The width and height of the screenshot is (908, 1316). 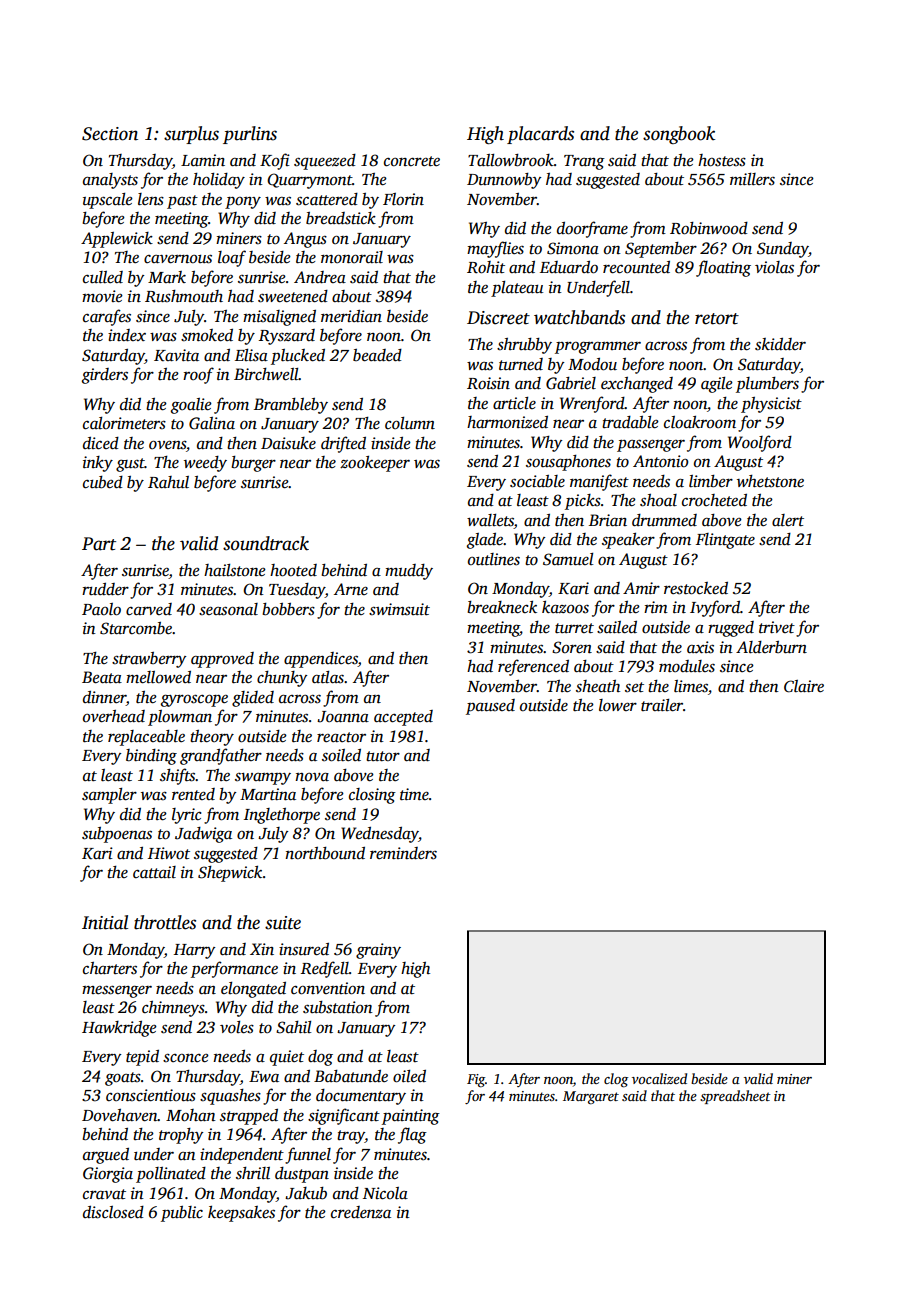 I want to click on Discreet, so click(x=498, y=318).
